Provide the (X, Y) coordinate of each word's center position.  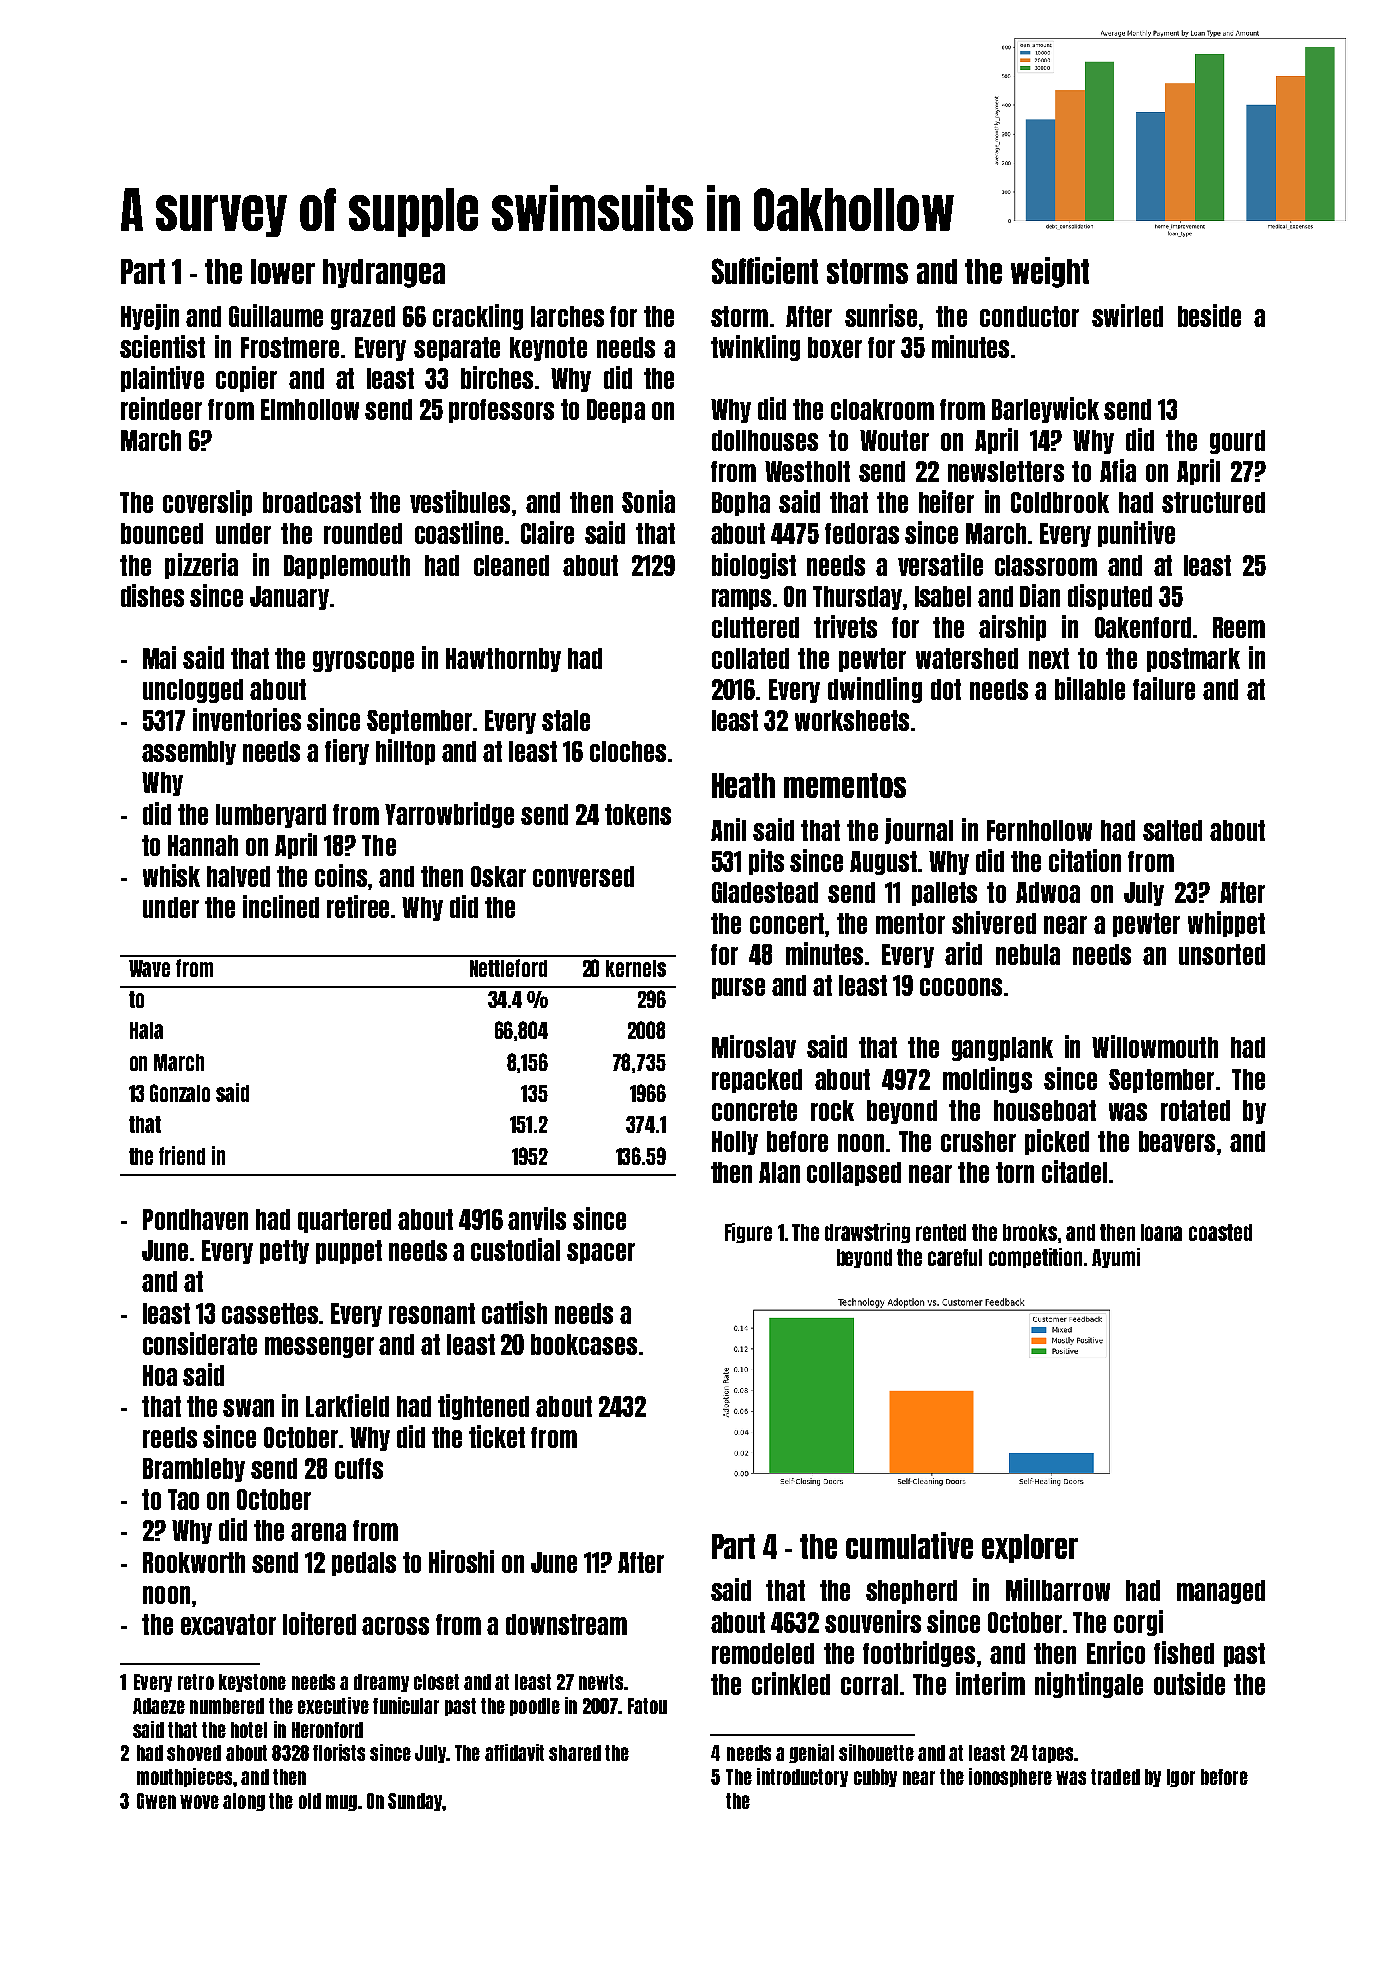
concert (787, 923)
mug (341, 1803)
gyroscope (363, 661)
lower (283, 271)
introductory (802, 1777)
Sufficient (765, 270)
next (1049, 658)
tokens (638, 814)
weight (1050, 272)
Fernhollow (1039, 830)
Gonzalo (180, 1093)
